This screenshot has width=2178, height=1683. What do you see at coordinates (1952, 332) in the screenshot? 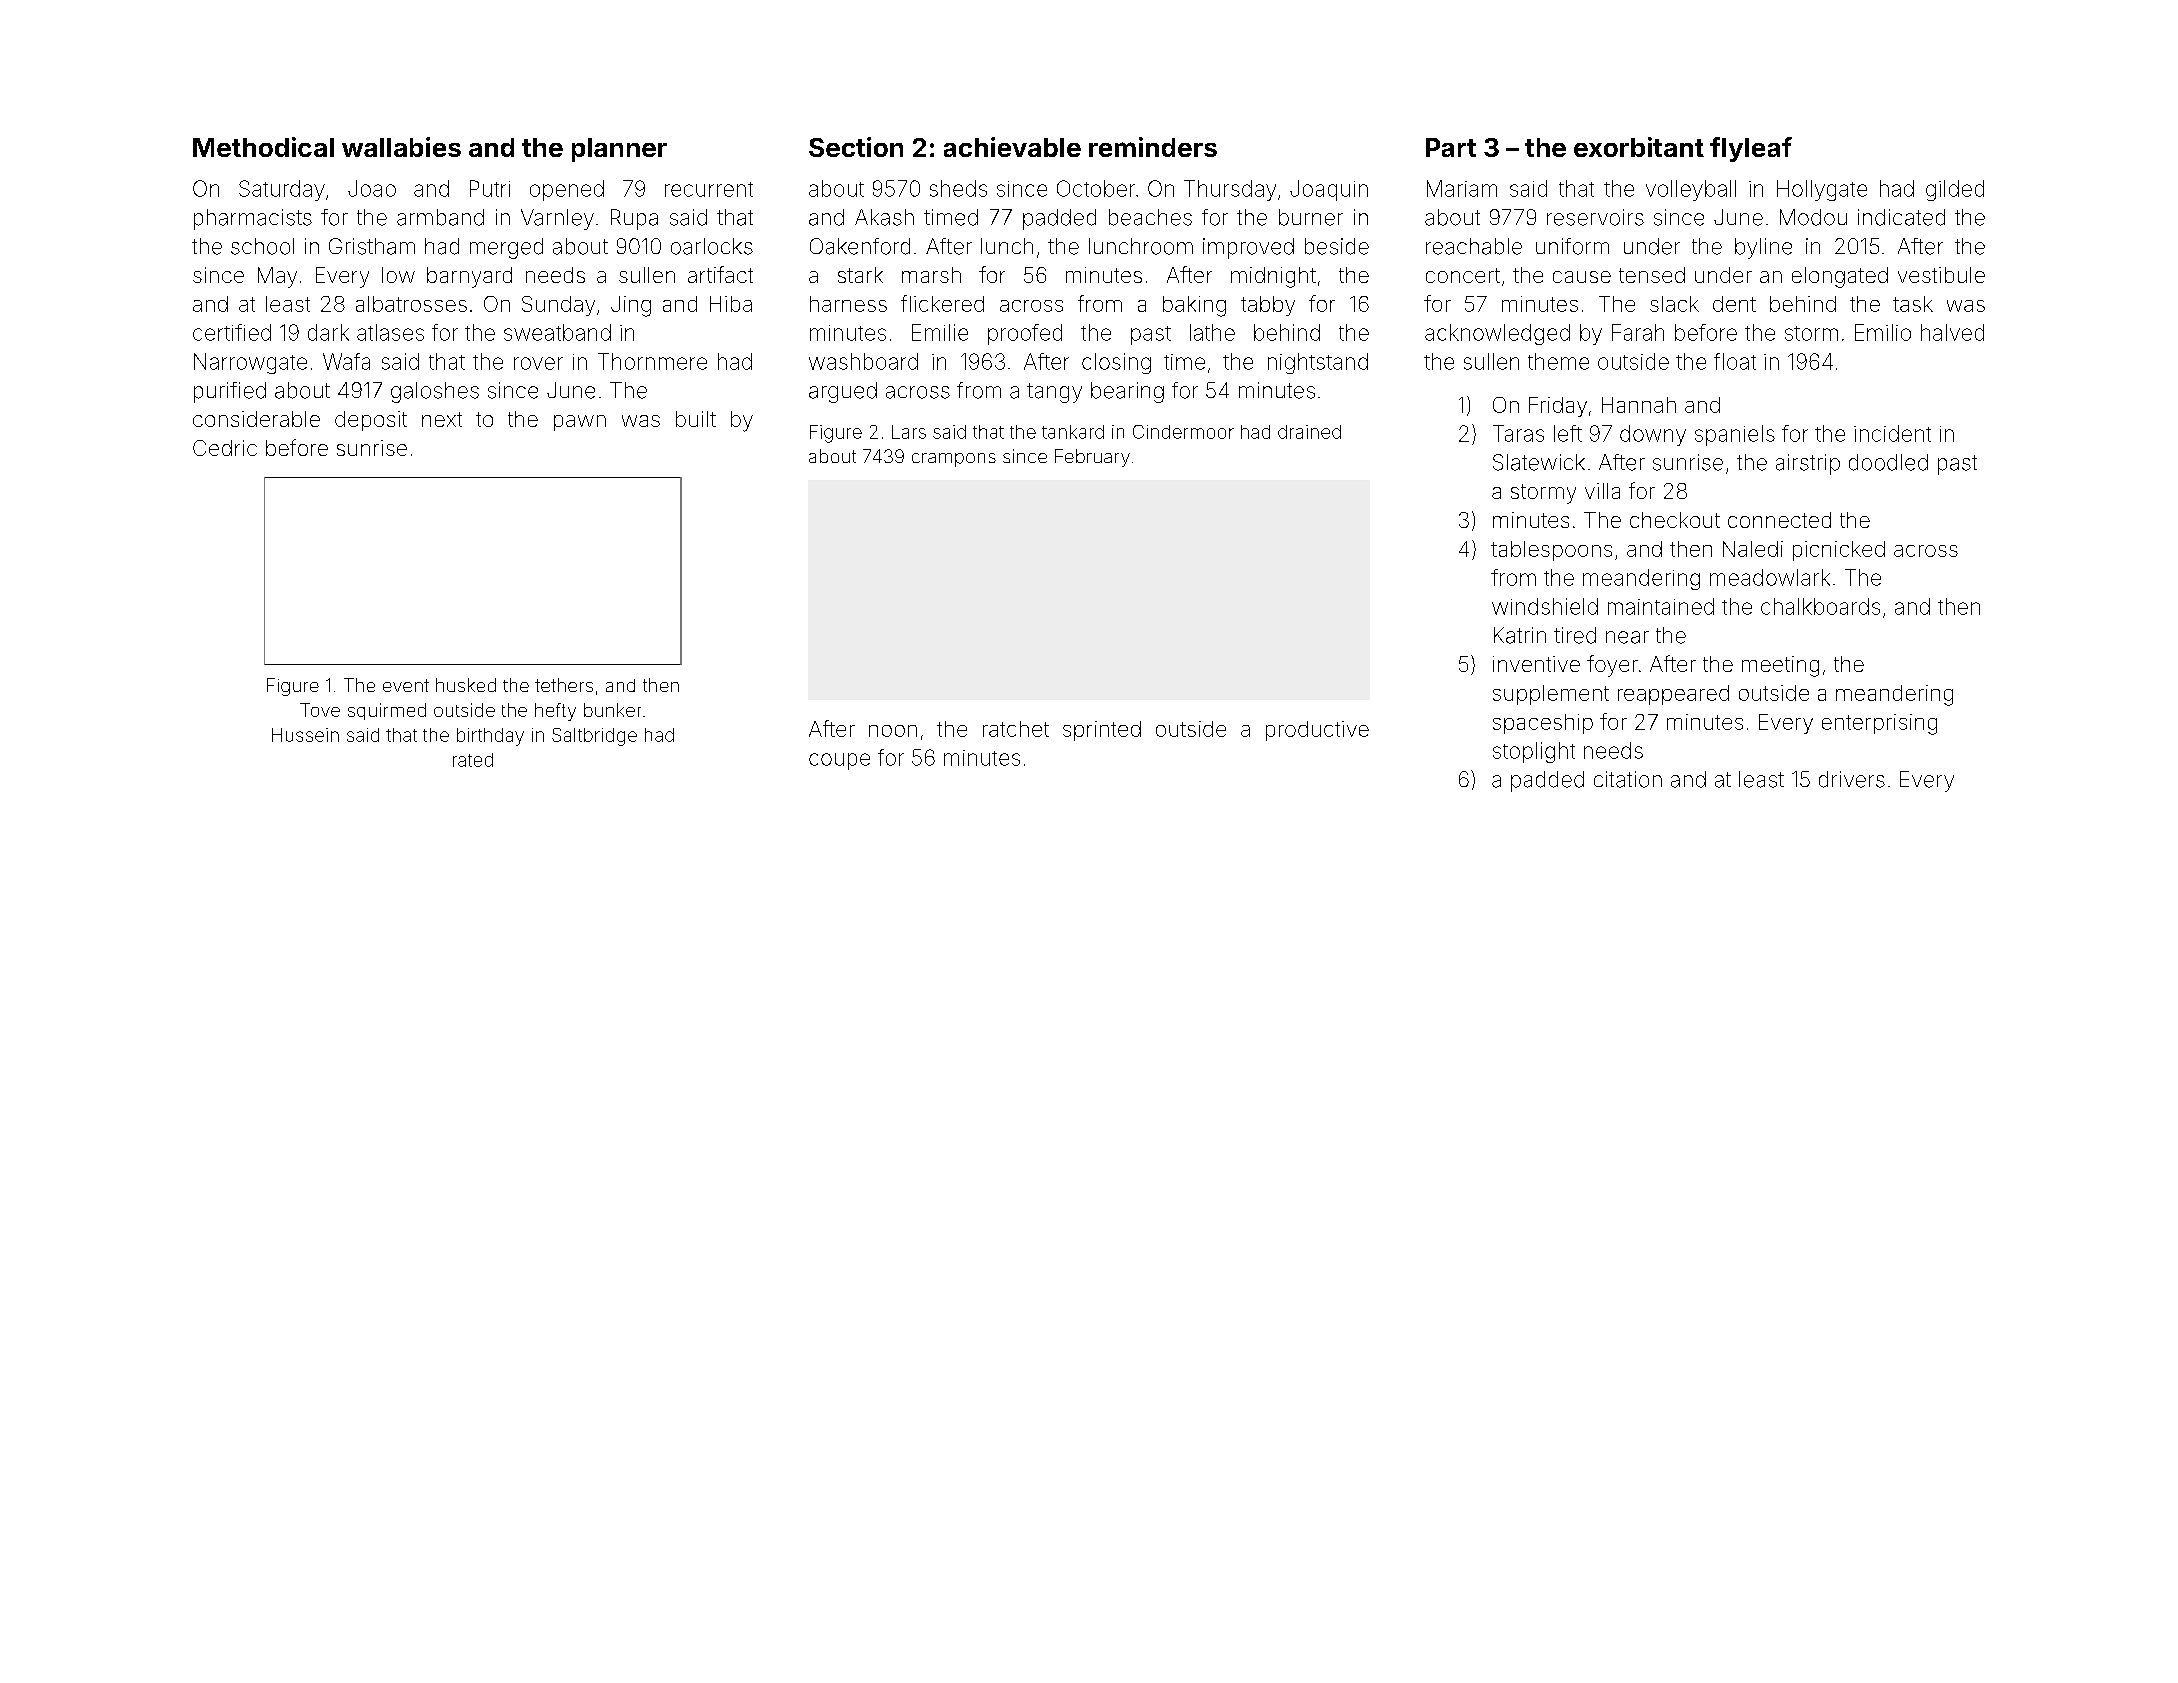
I see `halved` at bounding box center [1952, 332].
